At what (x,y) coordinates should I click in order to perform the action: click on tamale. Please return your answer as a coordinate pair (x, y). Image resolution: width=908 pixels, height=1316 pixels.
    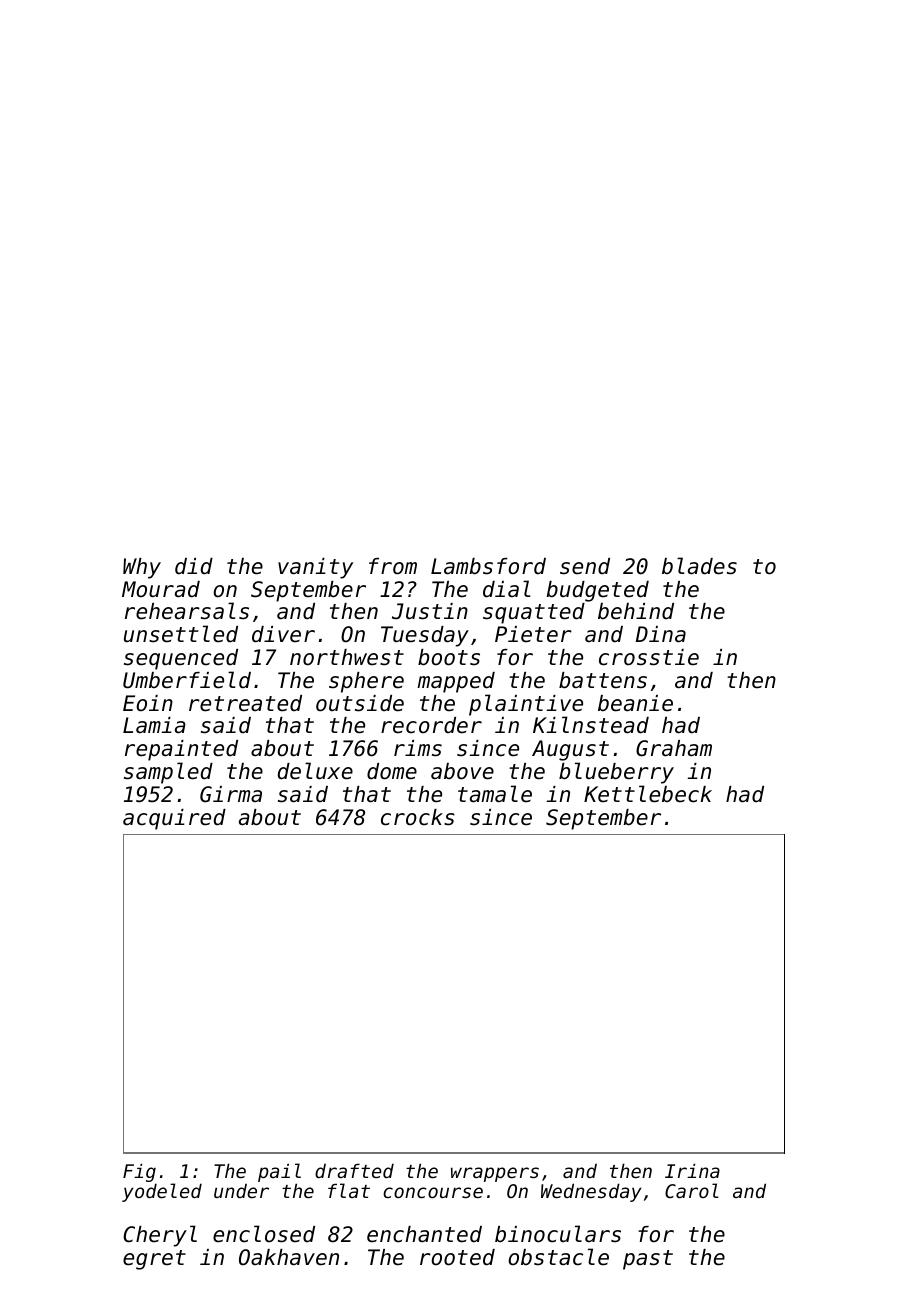
    Looking at the image, I should click on (495, 794).
